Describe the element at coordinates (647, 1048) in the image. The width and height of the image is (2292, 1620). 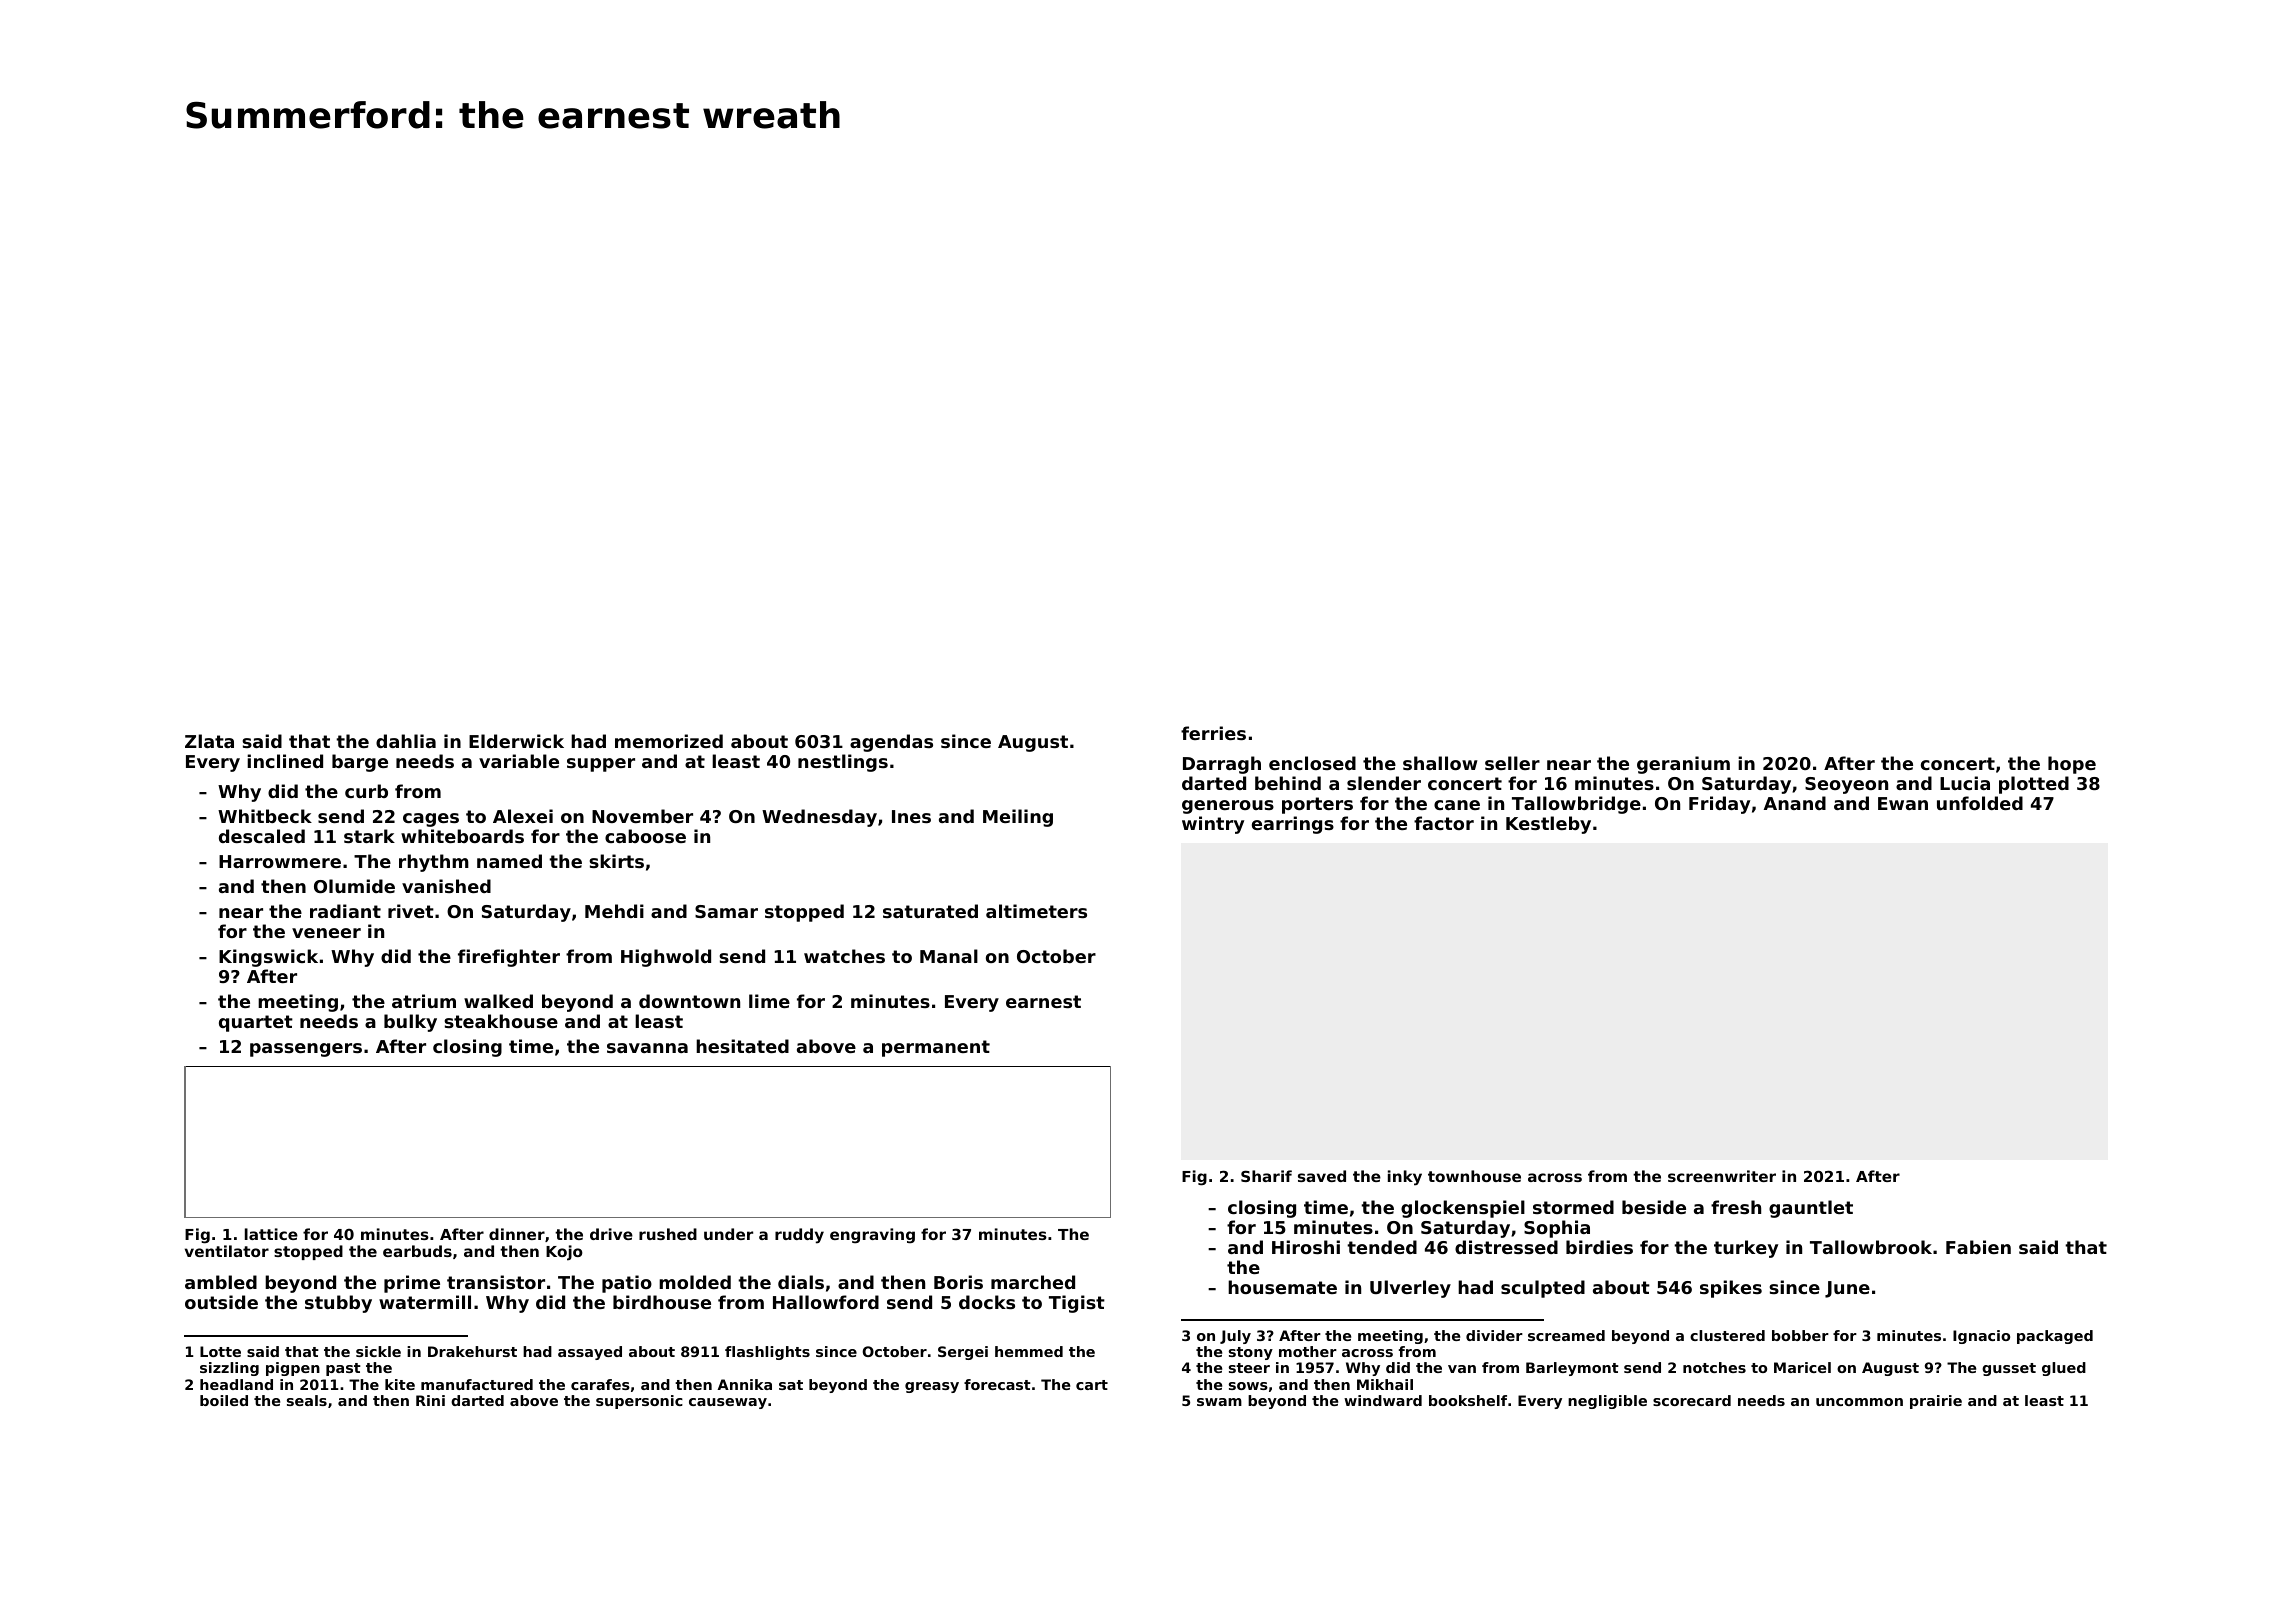
I see `savanna` at that location.
